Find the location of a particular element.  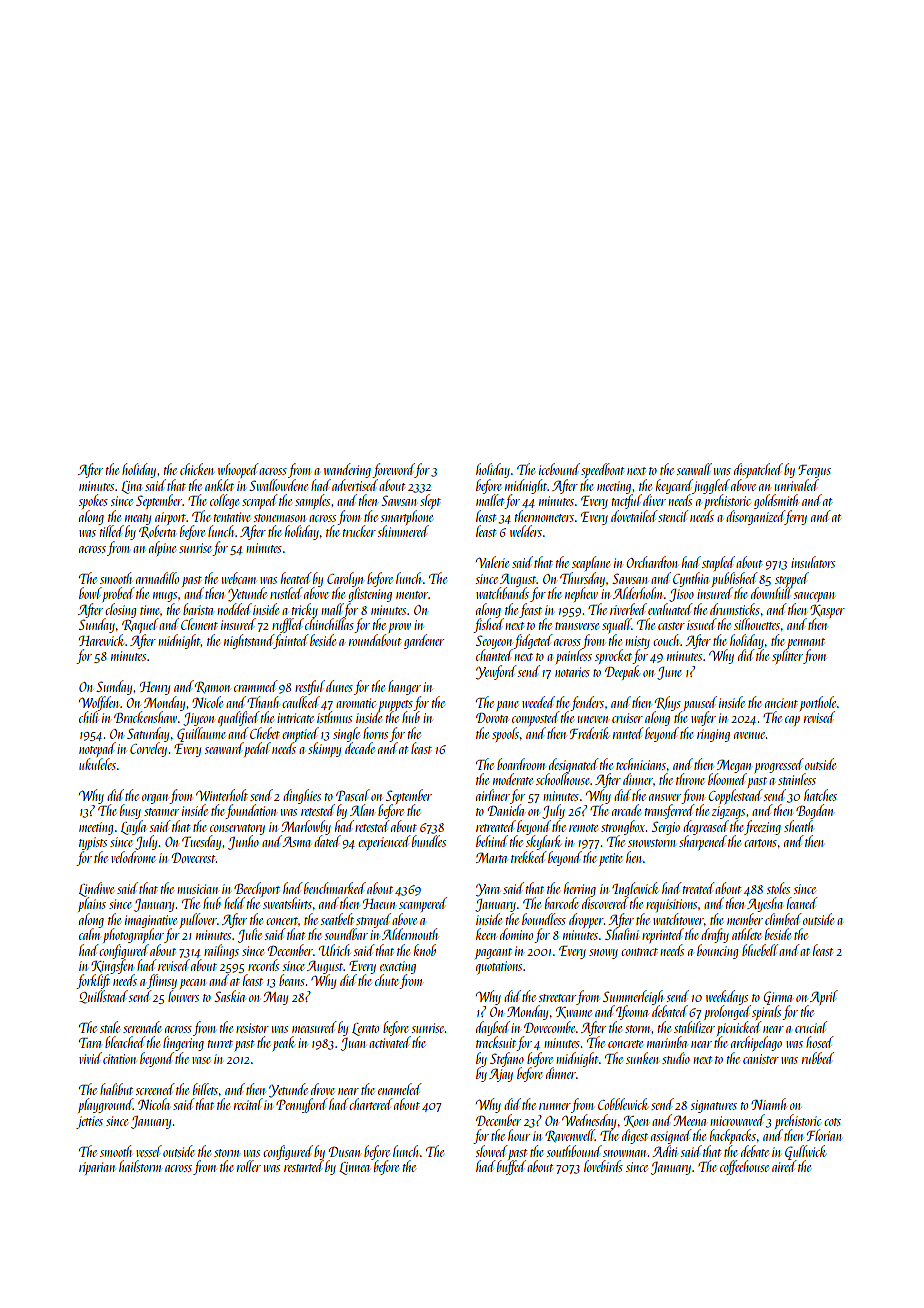

ferry is located at coordinates (796, 517).
